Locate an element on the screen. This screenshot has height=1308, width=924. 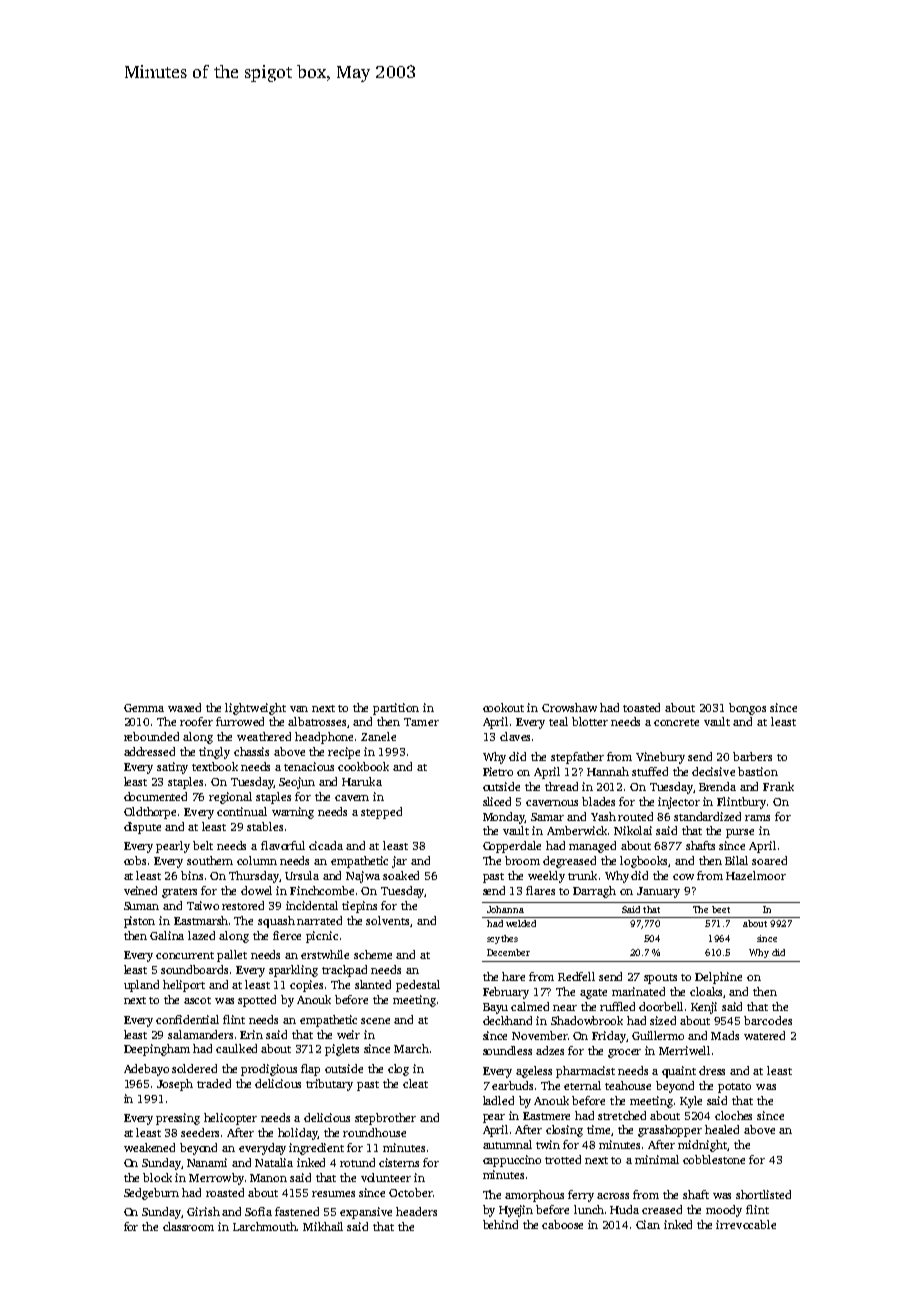
Deepingham is located at coordinates (157, 1050).
